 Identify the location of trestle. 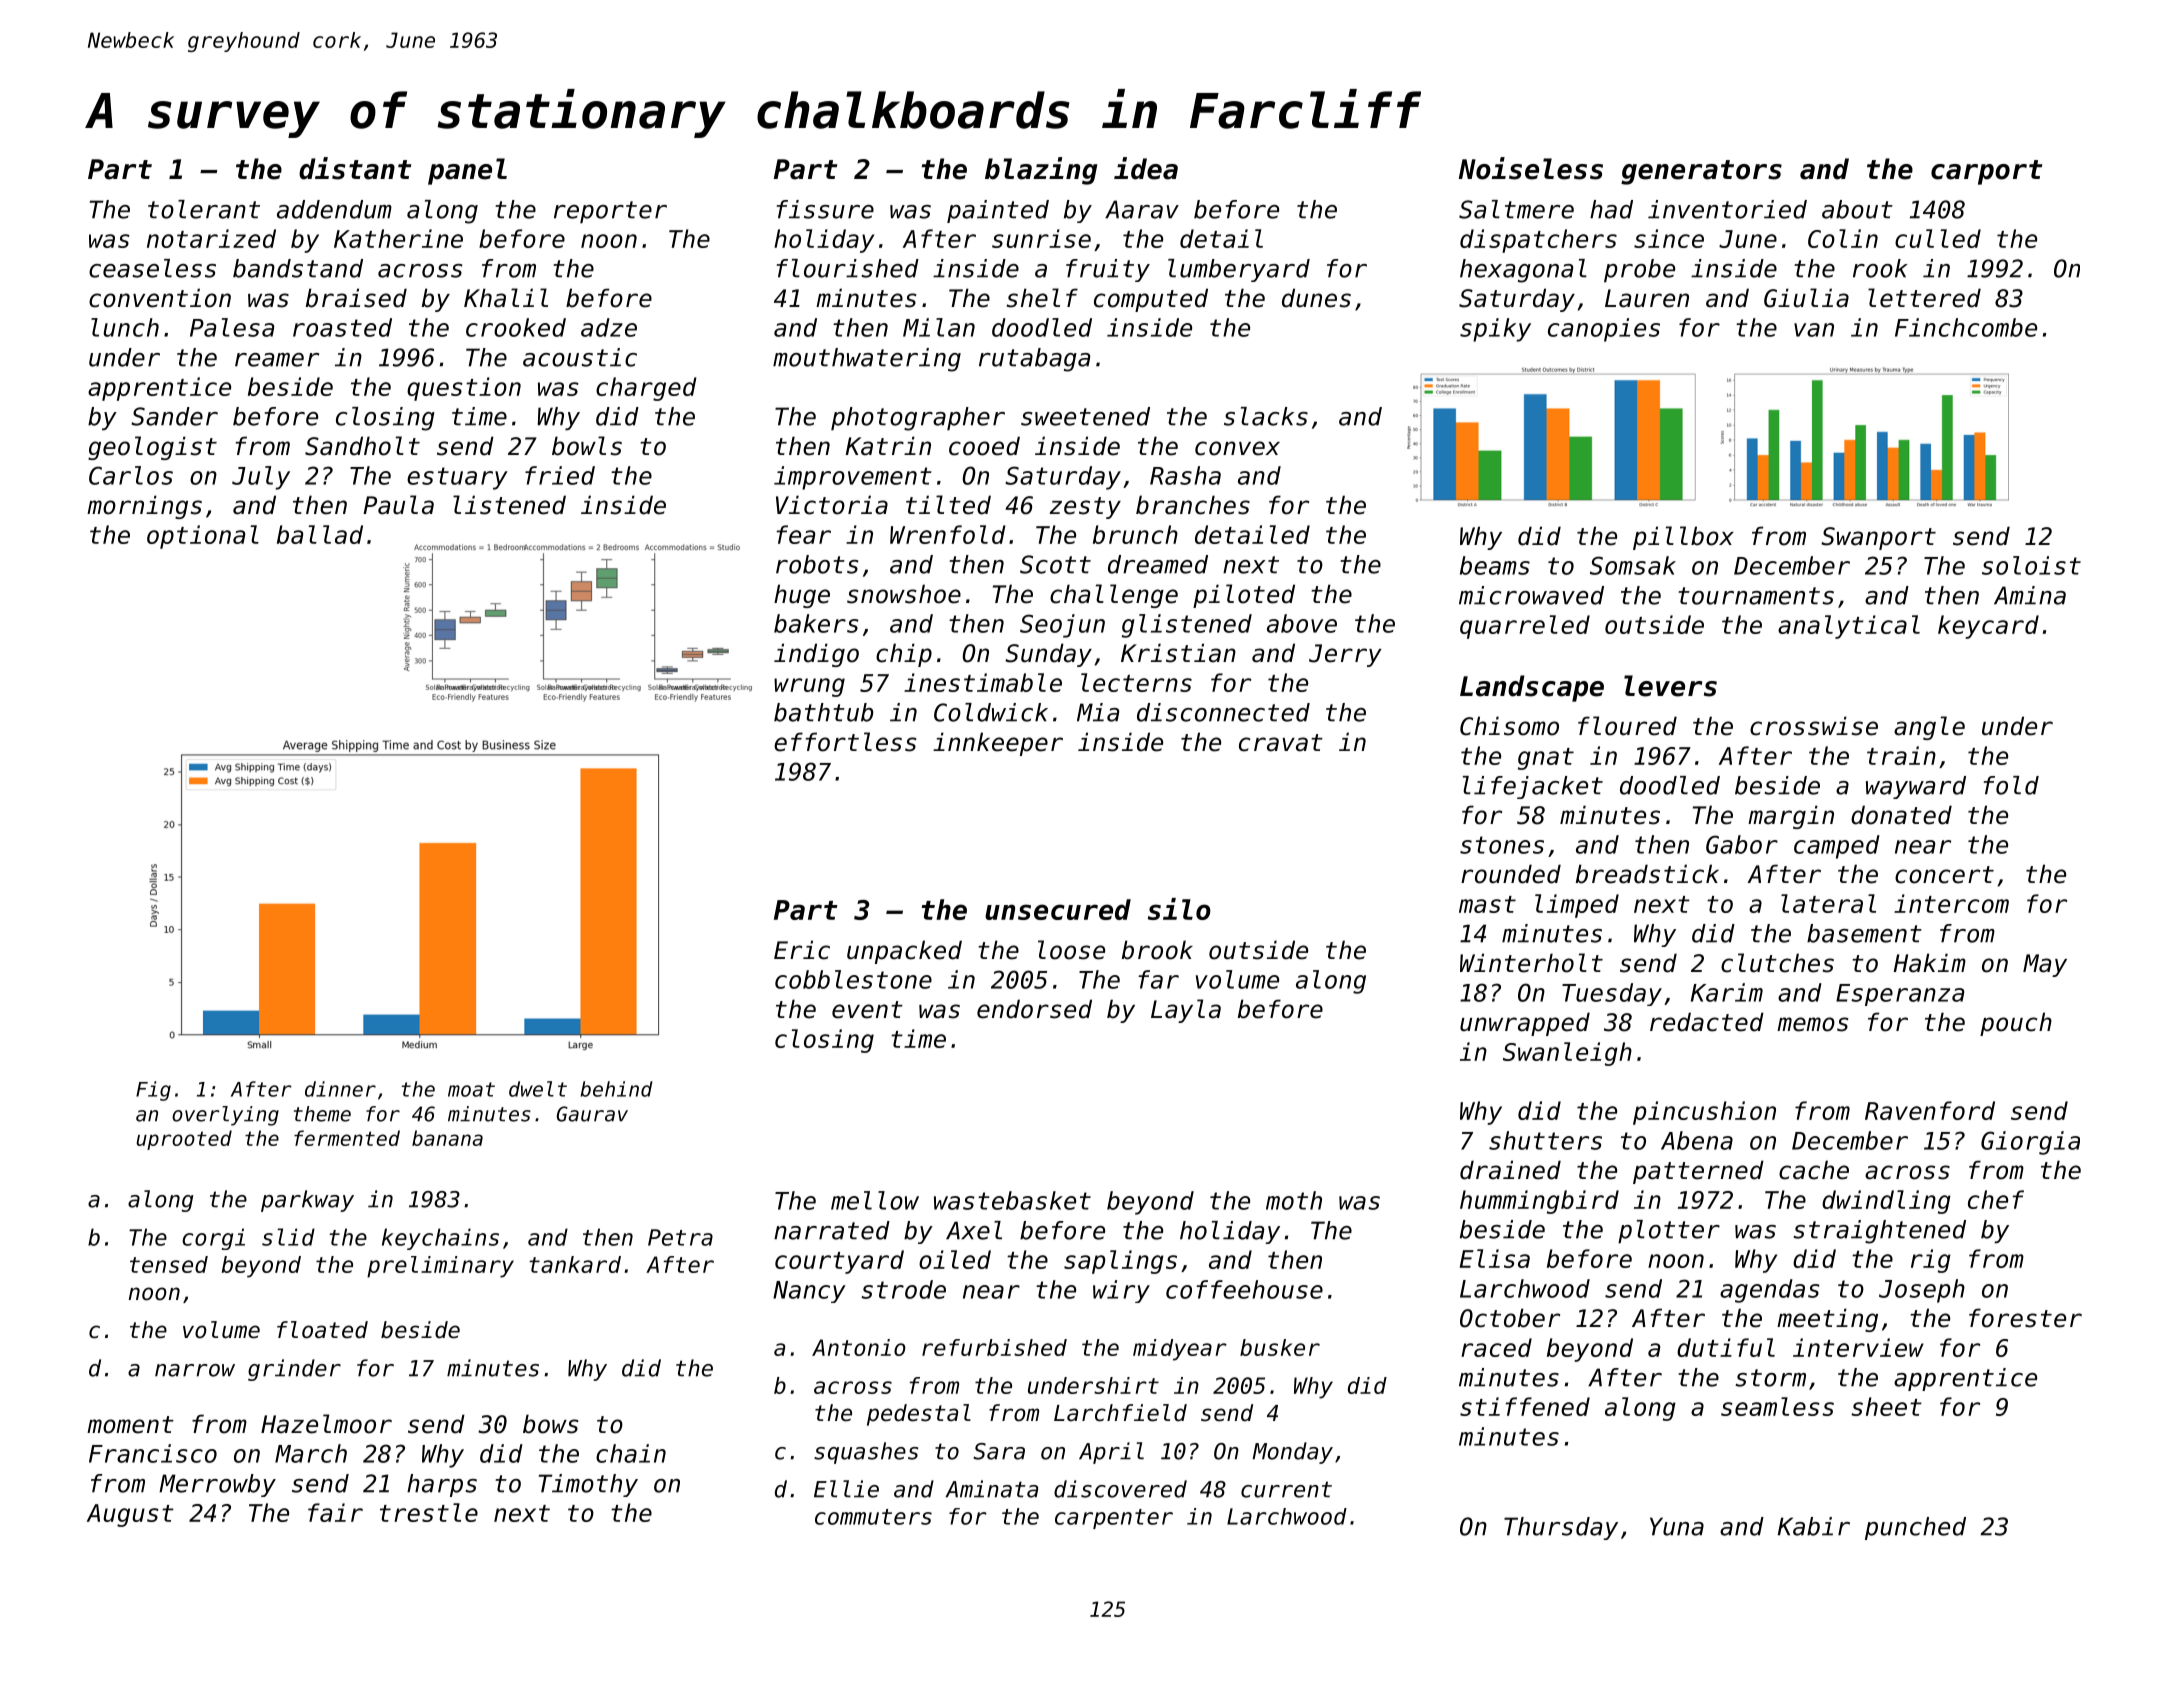
(429, 1512).
